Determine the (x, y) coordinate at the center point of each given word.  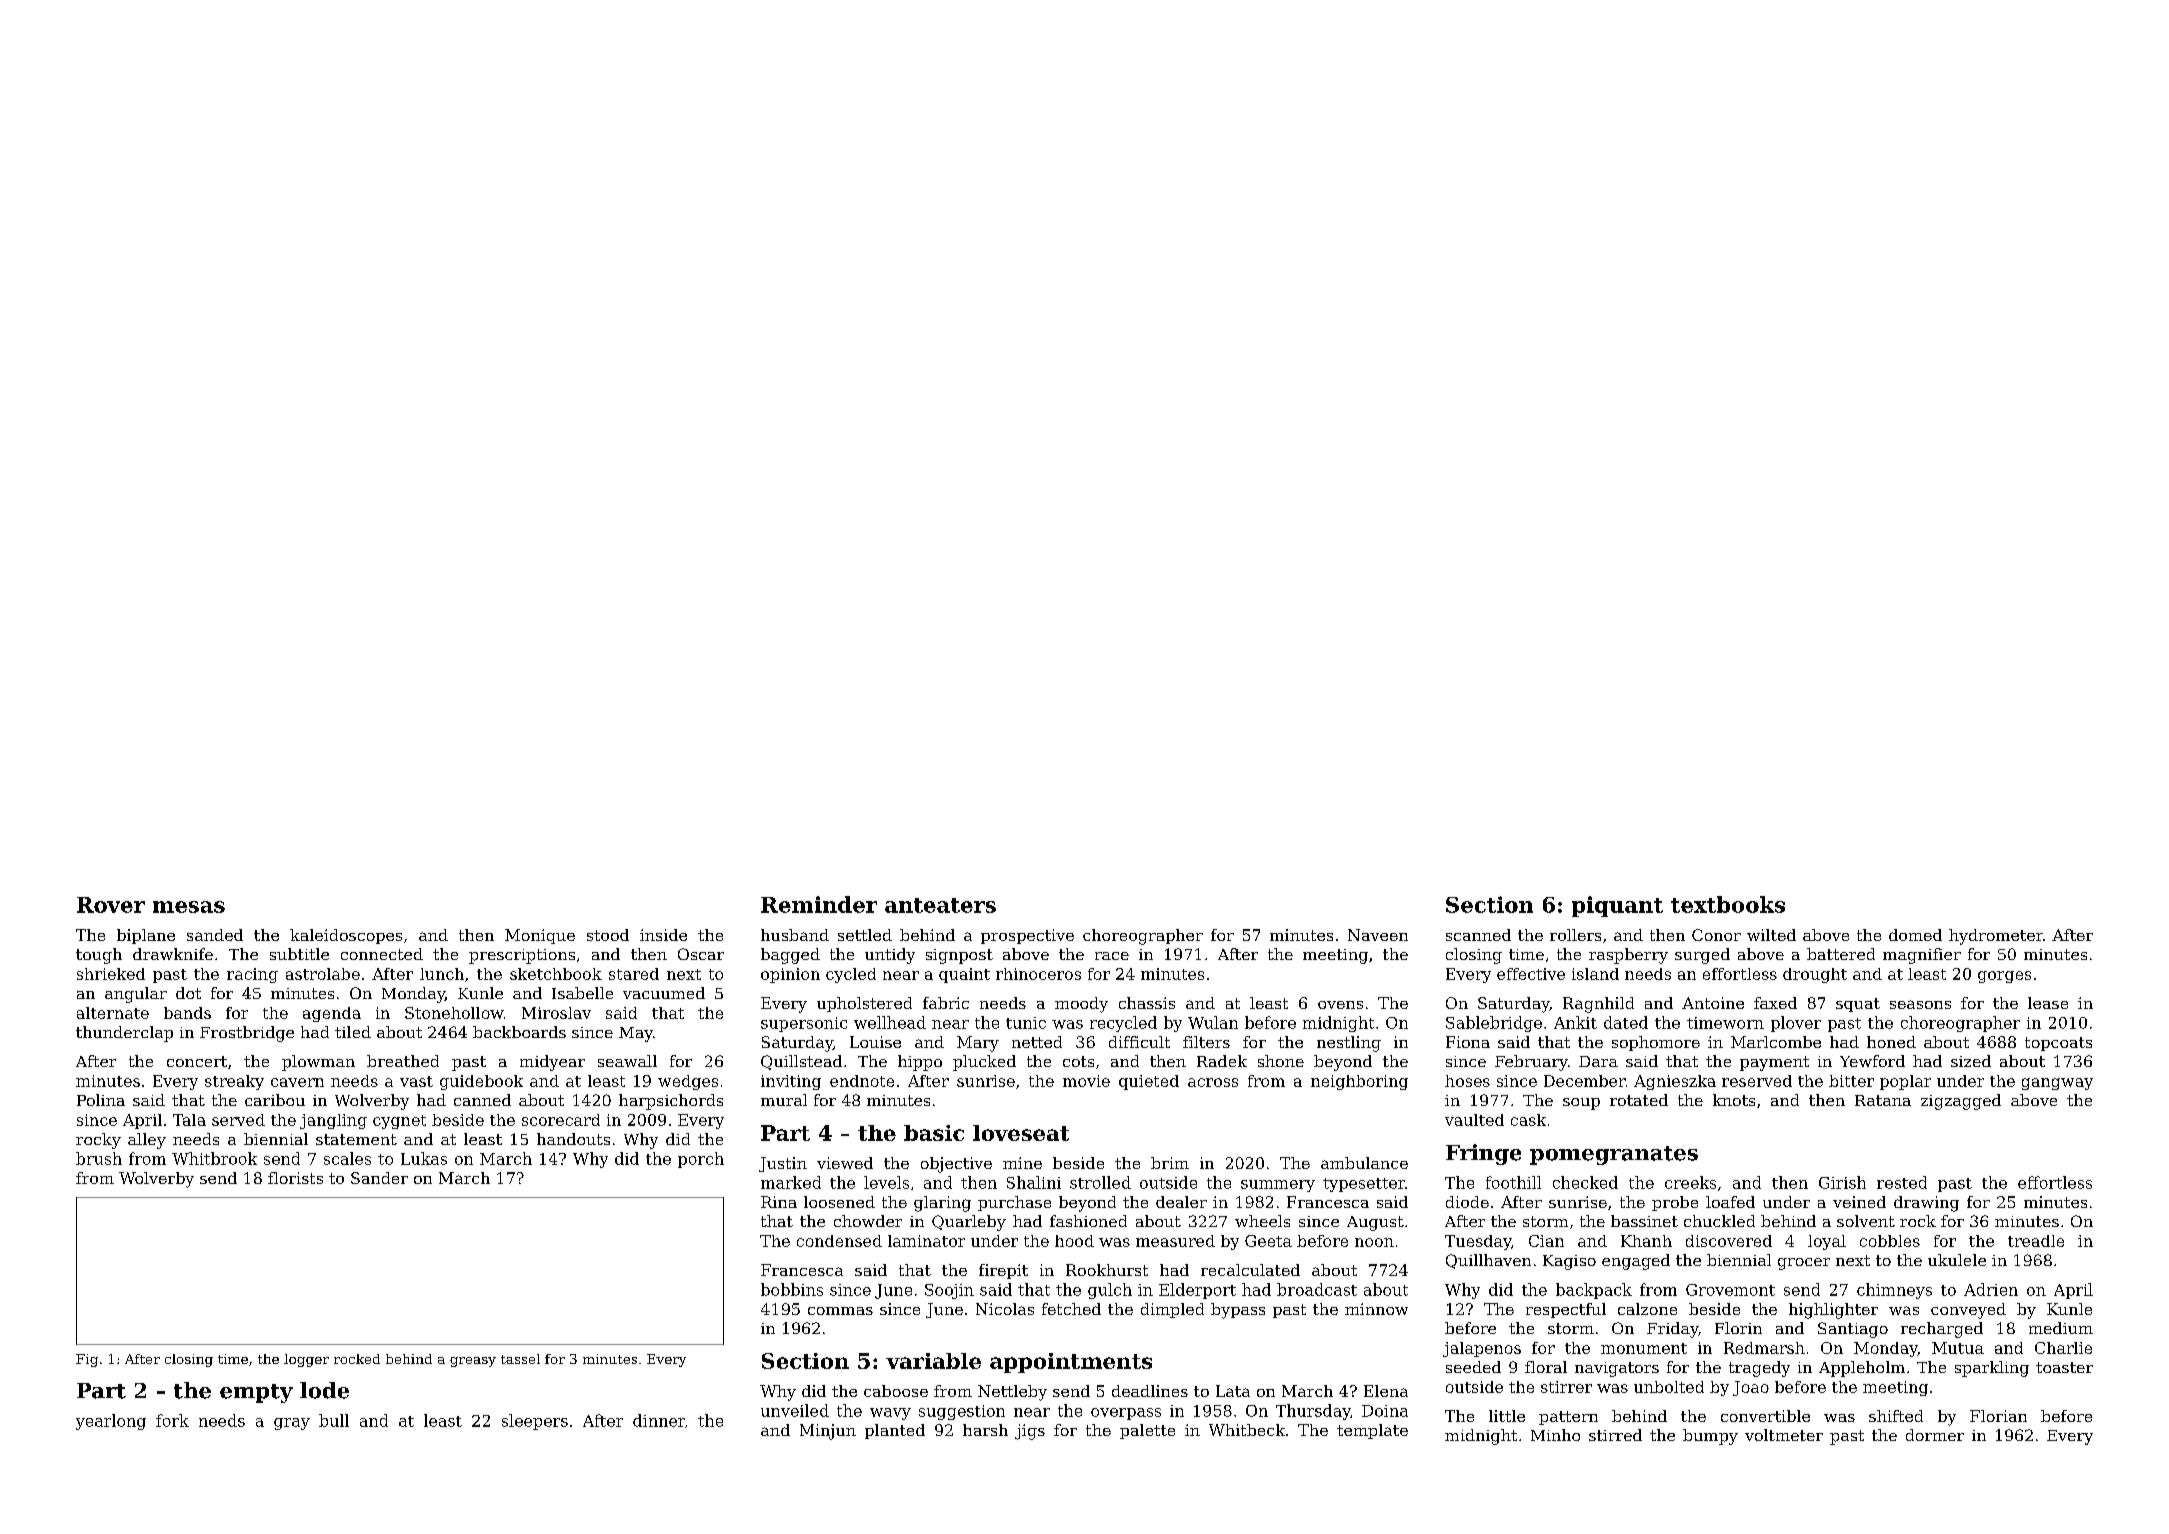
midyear (552, 1063)
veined (1859, 1202)
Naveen (1378, 935)
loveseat (1021, 1133)
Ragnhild (1598, 1005)
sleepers (535, 1422)
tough (99, 956)
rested (1902, 1182)
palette (1147, 1431)
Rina (779, 1202)
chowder (868, 1221)
